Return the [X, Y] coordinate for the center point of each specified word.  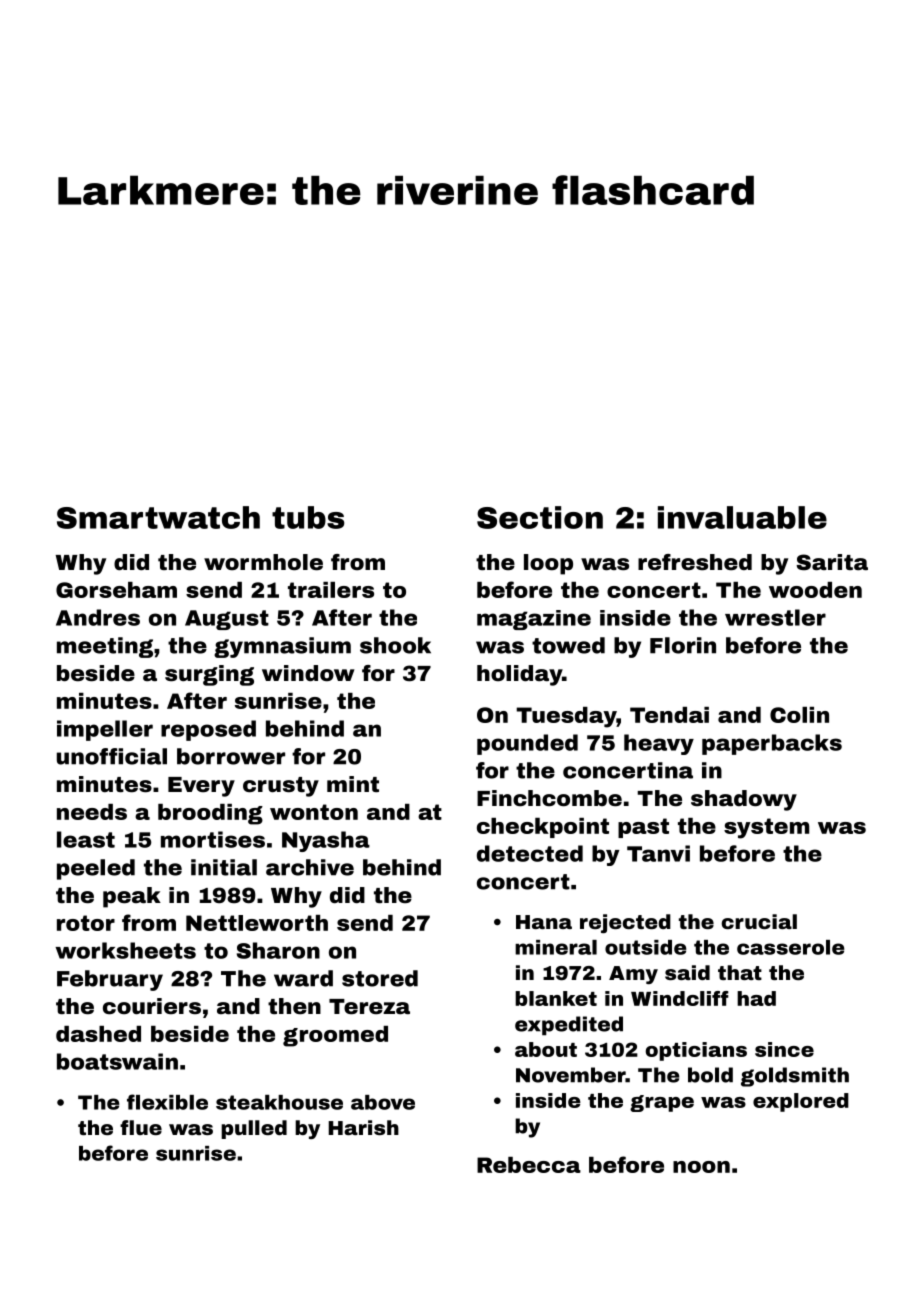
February [110, 980]
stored [380, 978]
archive [310, 867]
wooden [815, 590]
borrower [231, 756]
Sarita [832, 562]
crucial [759, 921]
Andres [98, 617]
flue [141, 1127]
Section [540, 517]
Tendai [669, 715]
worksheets [125, 950]
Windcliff [680, 998]
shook [395, 645]
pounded [527, 744]
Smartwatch [158, 517]
